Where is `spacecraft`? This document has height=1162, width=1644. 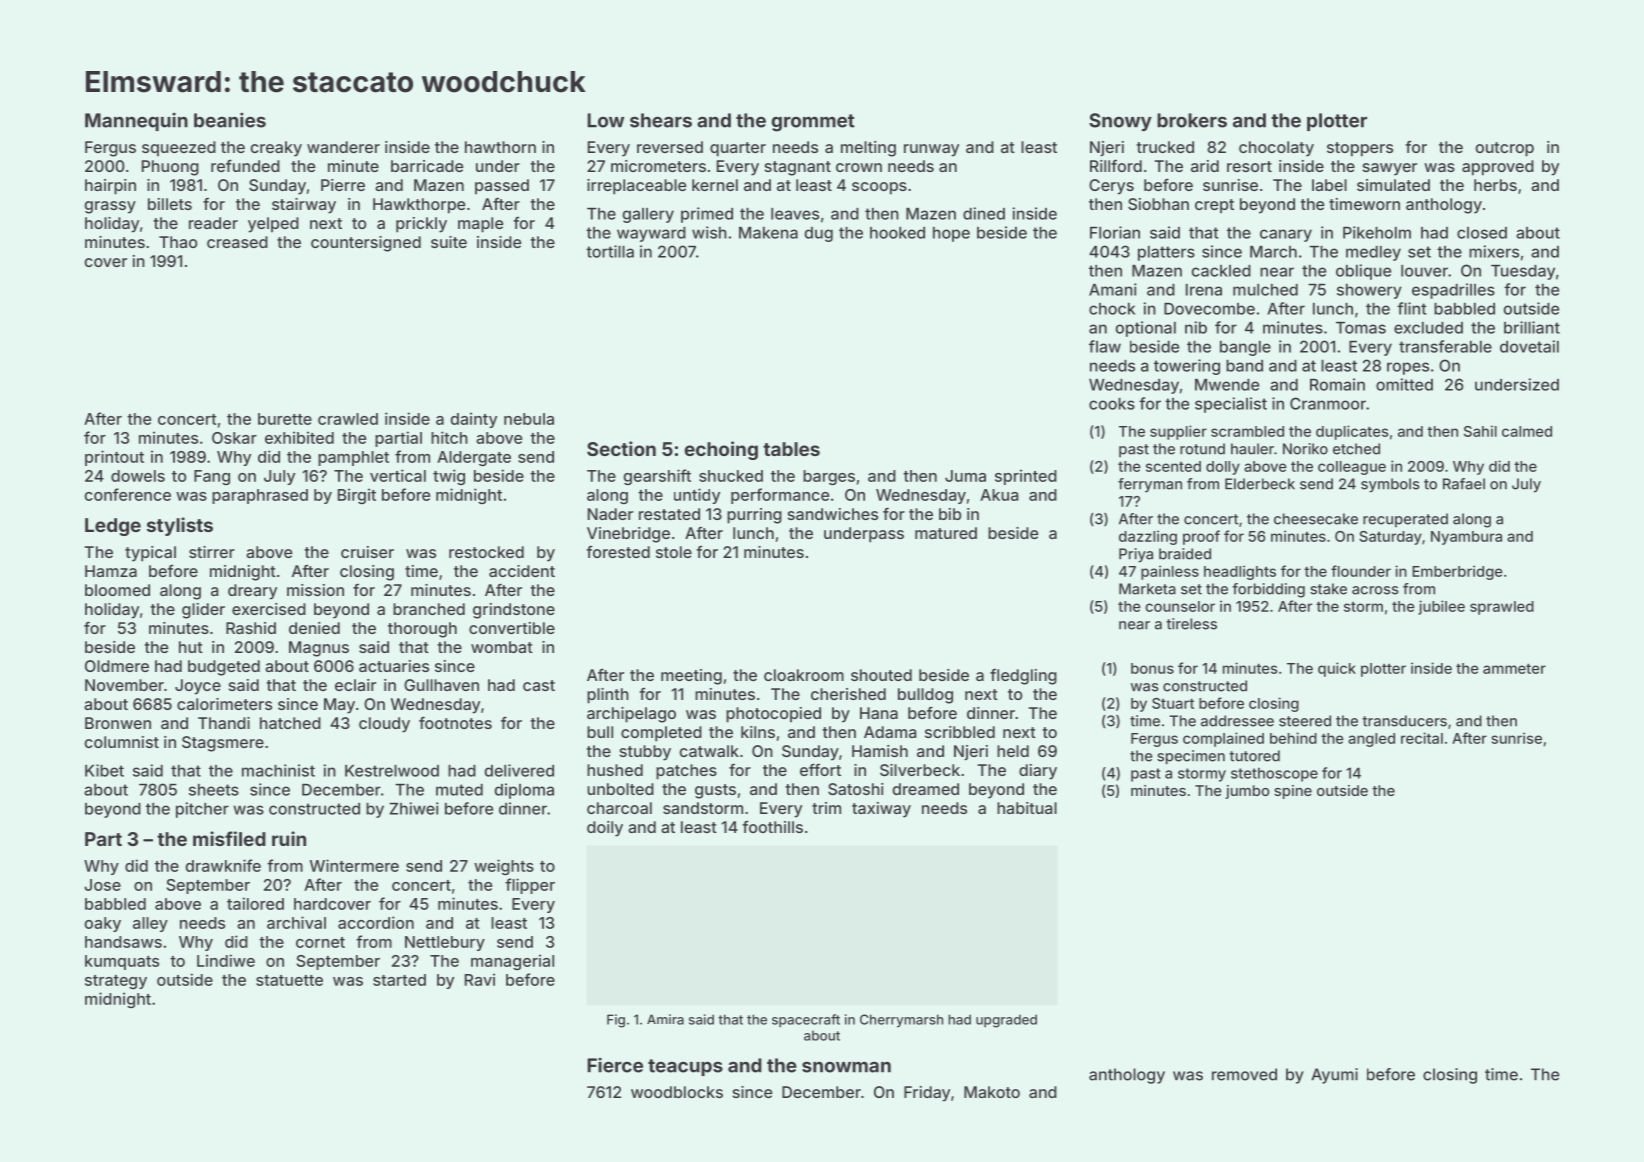
spacecraft is located at coordinates (806, 1021).
